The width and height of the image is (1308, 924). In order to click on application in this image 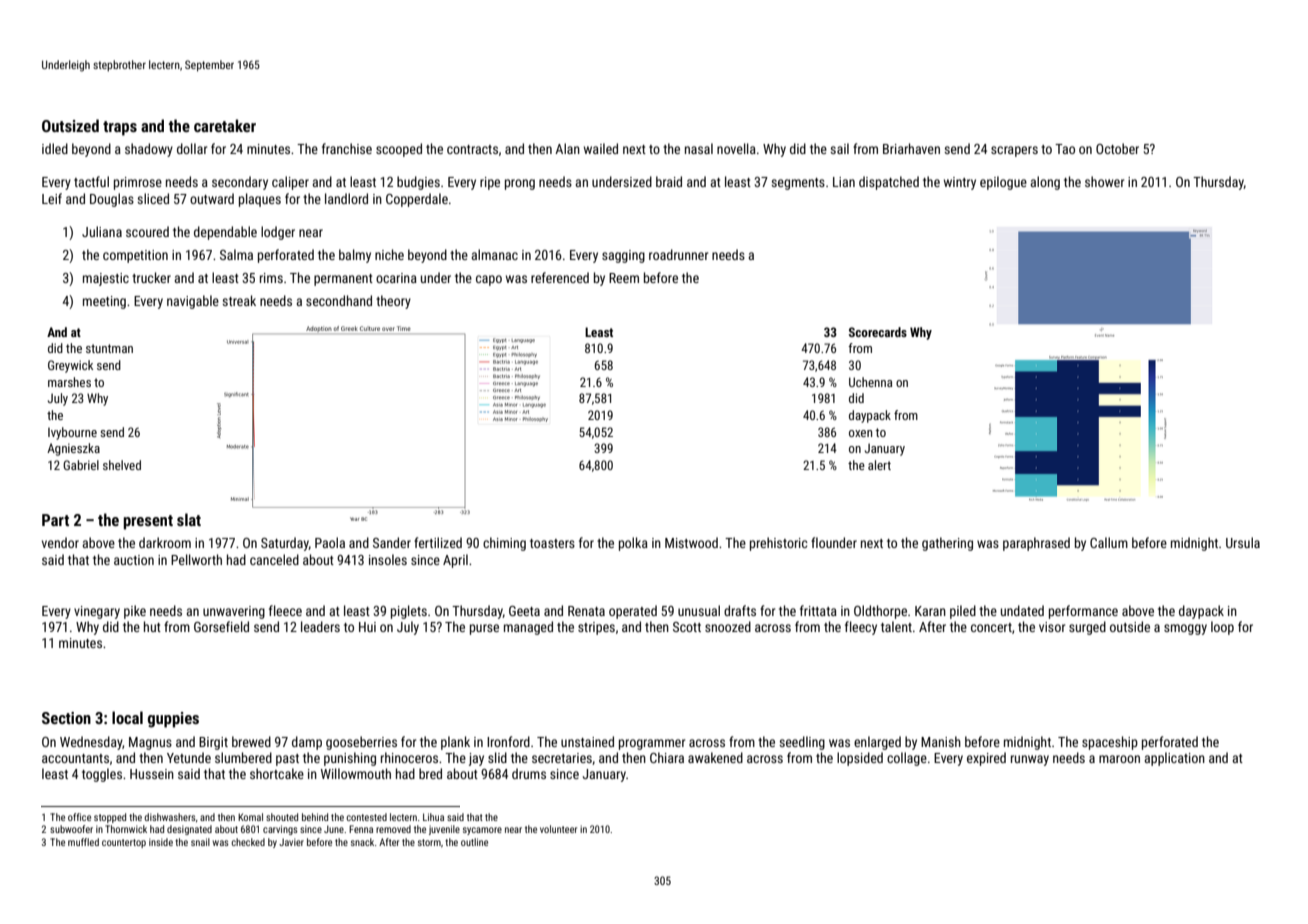, I will do `click(1174, 759)`.
